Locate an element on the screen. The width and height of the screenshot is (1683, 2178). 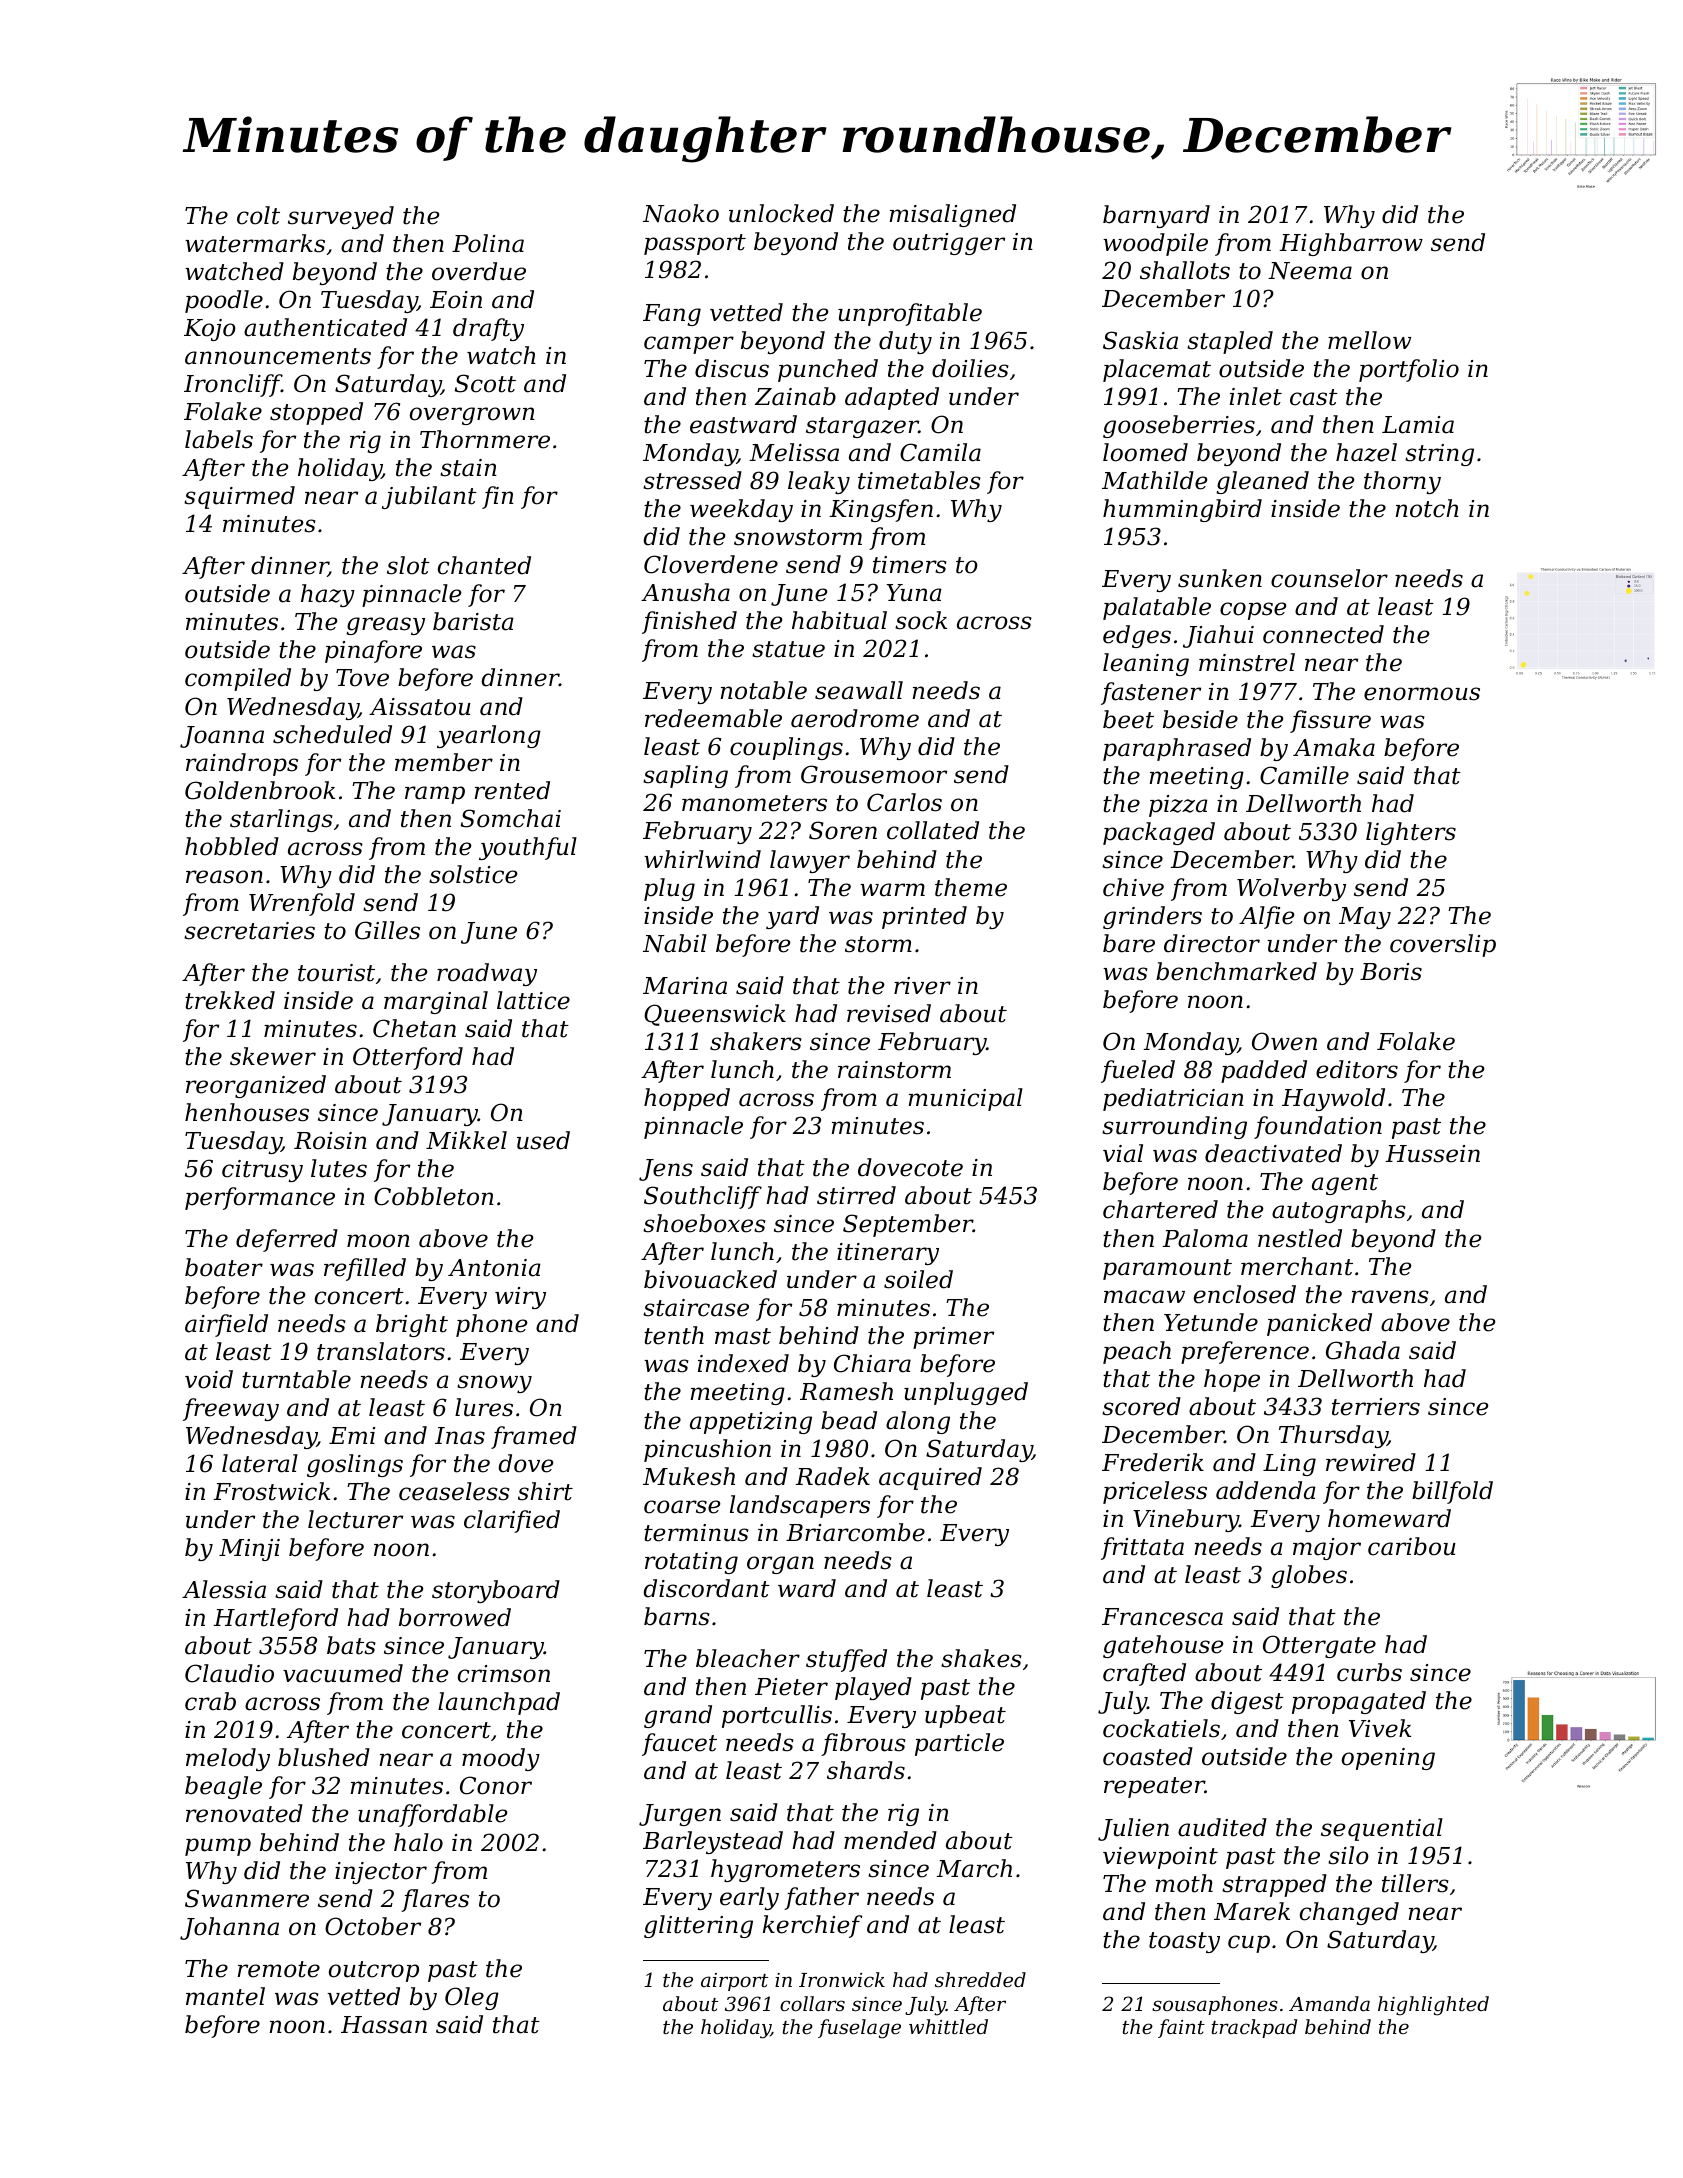
wiry is located at coordinates (520, 1298).
